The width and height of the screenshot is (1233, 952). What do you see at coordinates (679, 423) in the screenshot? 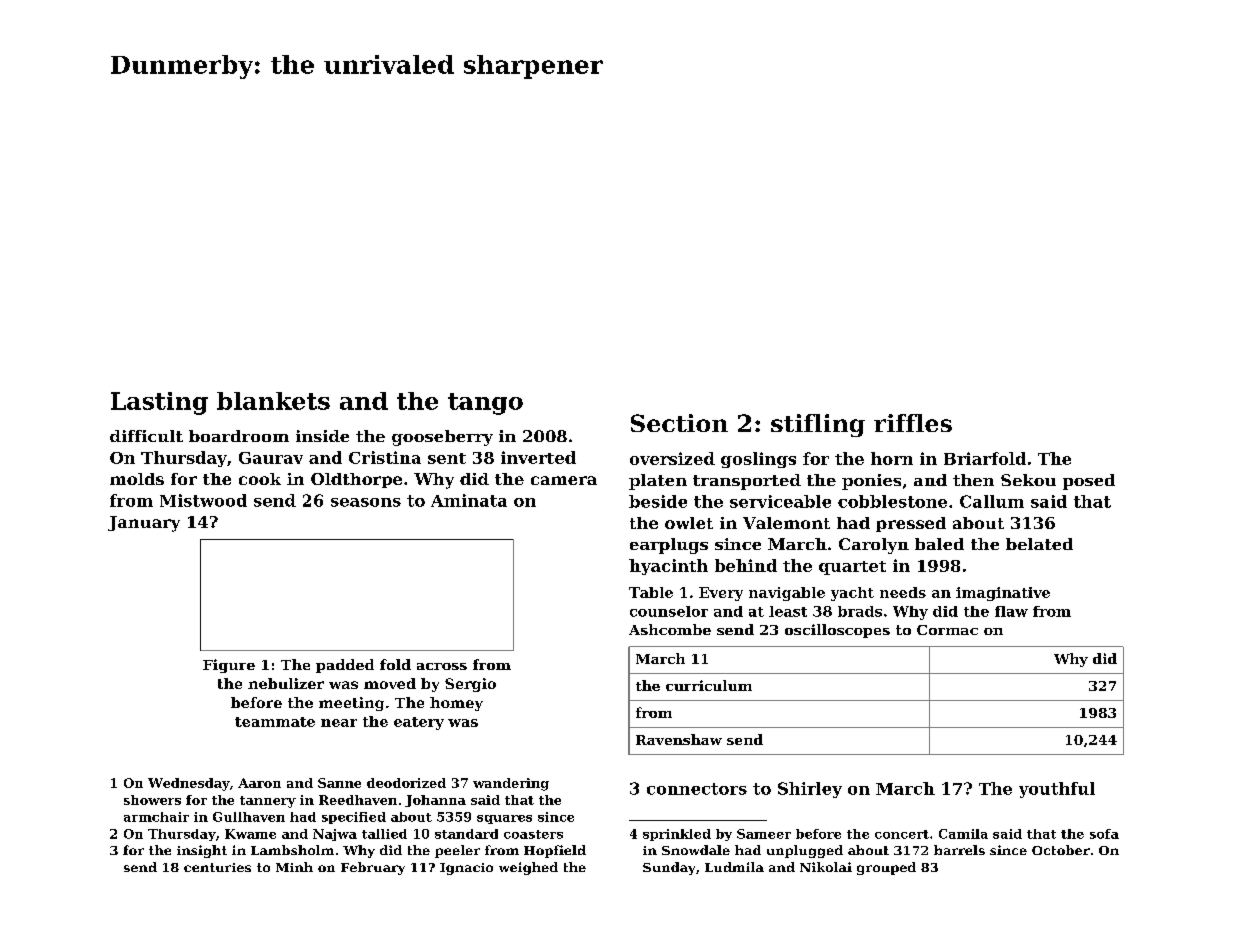
I see `Section` at bounding box center [679, 423].
